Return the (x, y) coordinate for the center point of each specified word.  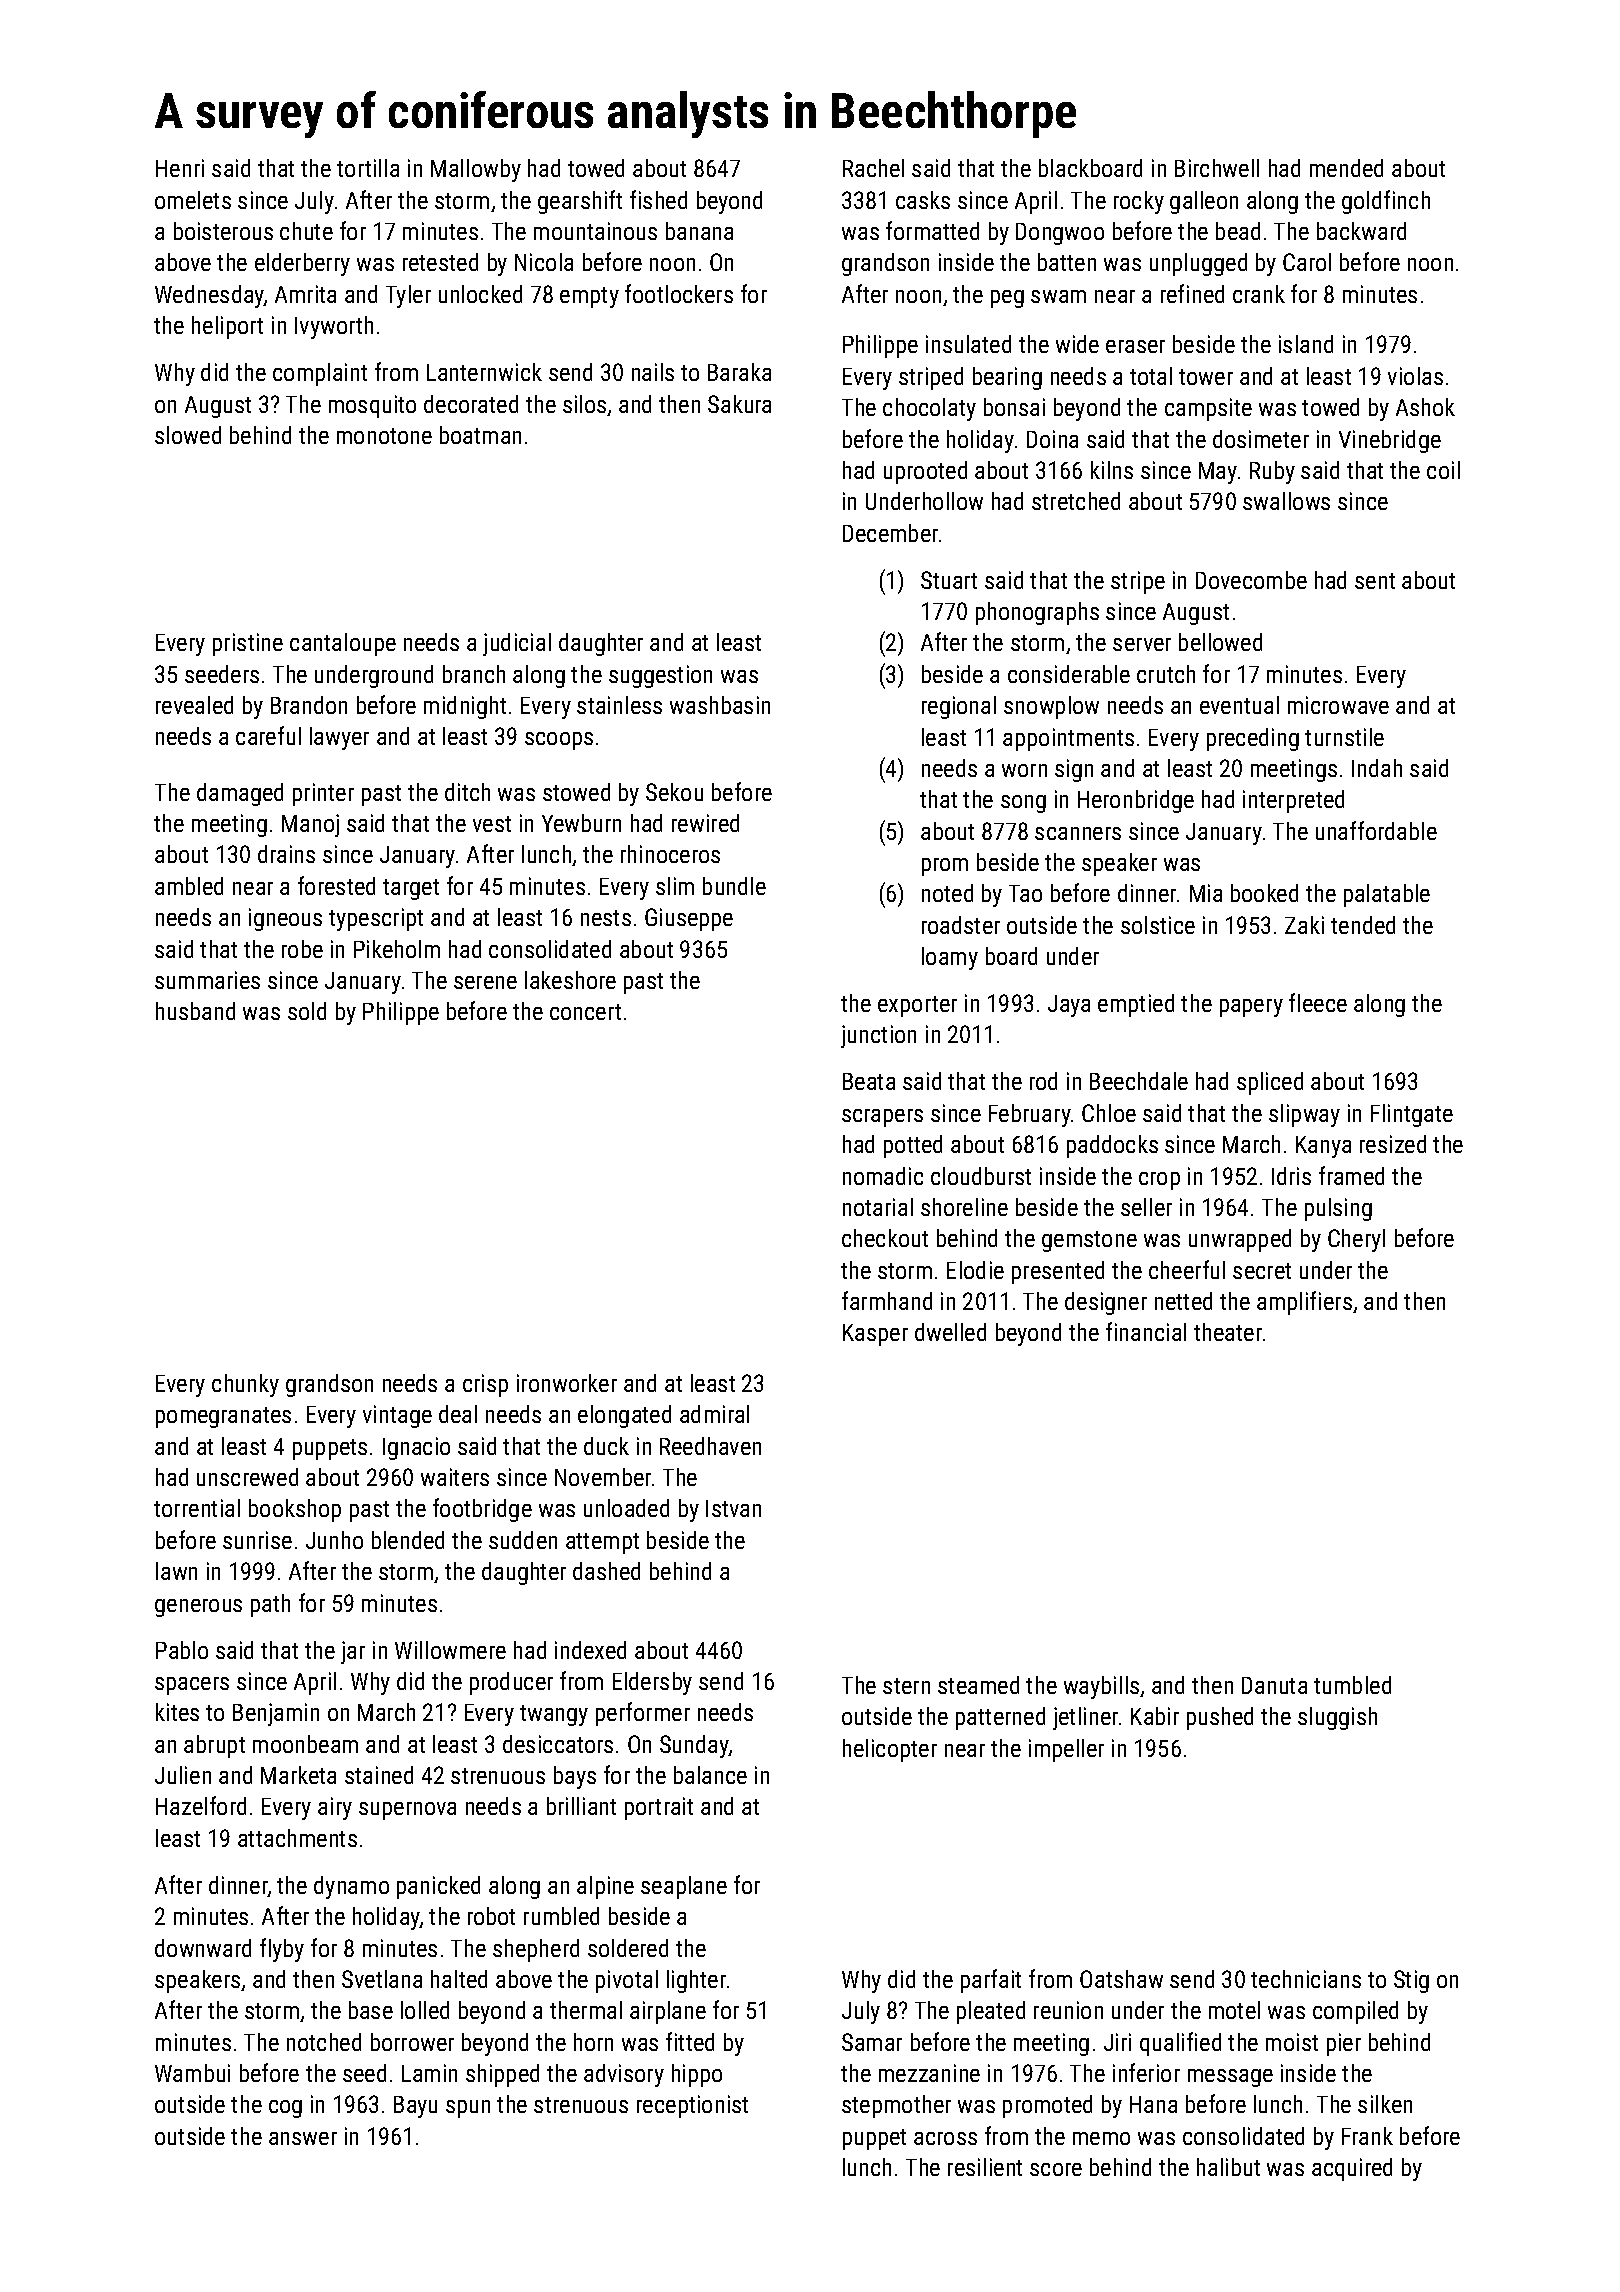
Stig (1411, 1981)
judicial (517, 644)
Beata (869, 1081)
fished (658, 199)
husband (195, 1011)
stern (906, 1686)
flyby (282, 1950)
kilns (1112, 470)
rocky (1139, 202)
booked (1264, 893)
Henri (180, 168)
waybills (1101, 1687)
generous (198, 1608)
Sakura (739, 404)
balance (710, 1775)
